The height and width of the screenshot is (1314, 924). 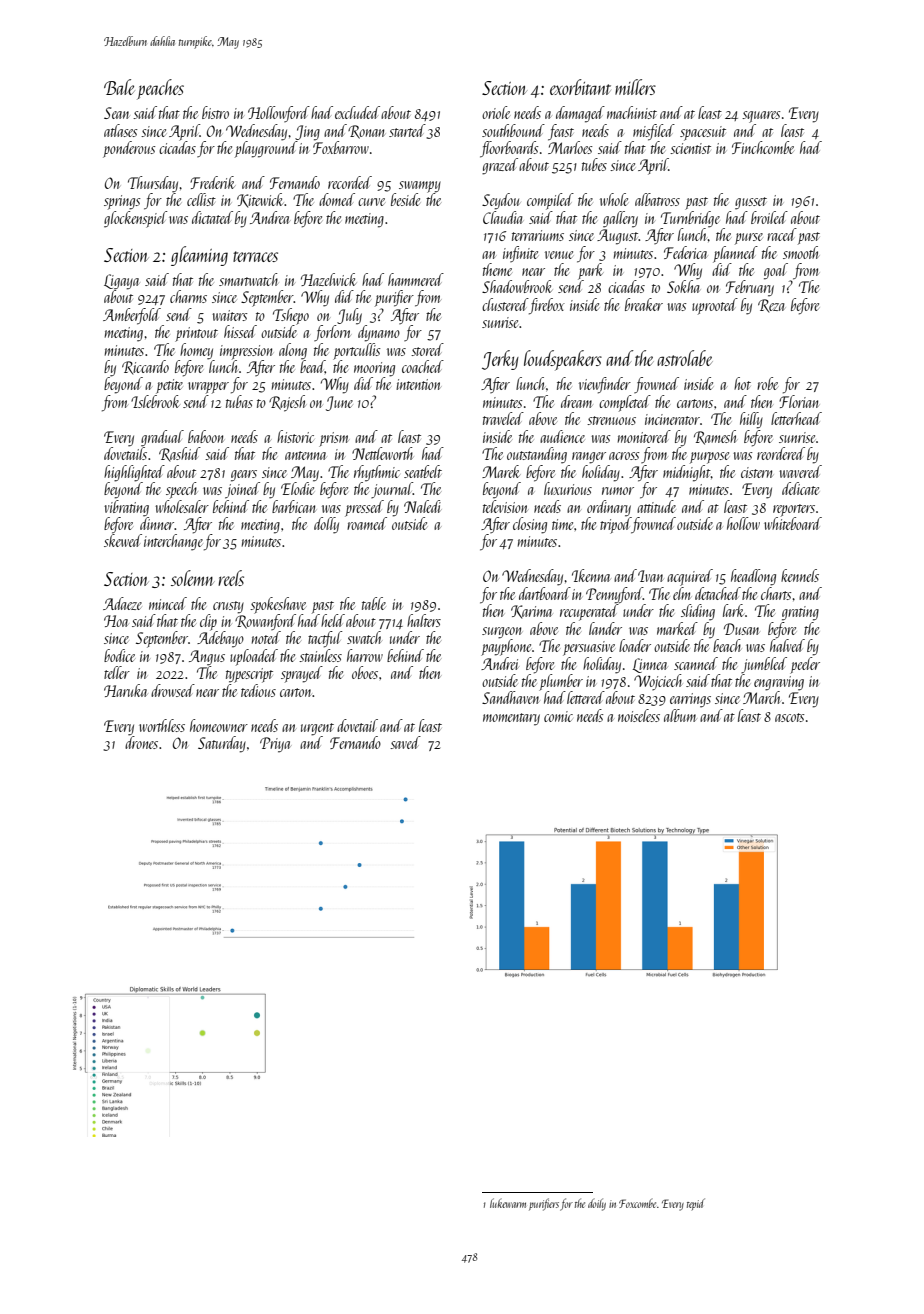 I want to click on midnight, so click(x=687, y=473).
